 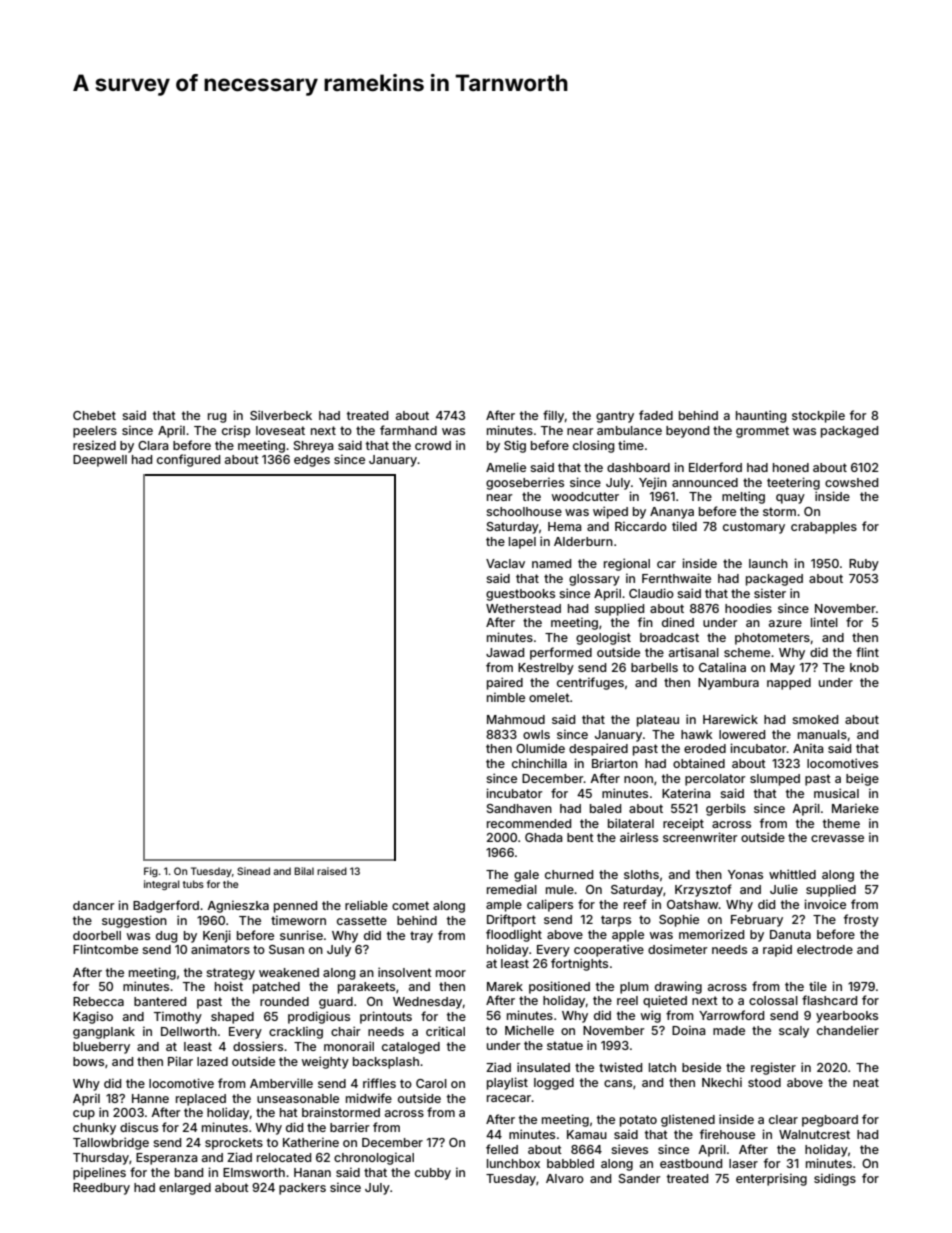 I want to click on Sinead, so click(x=253, y=871).
